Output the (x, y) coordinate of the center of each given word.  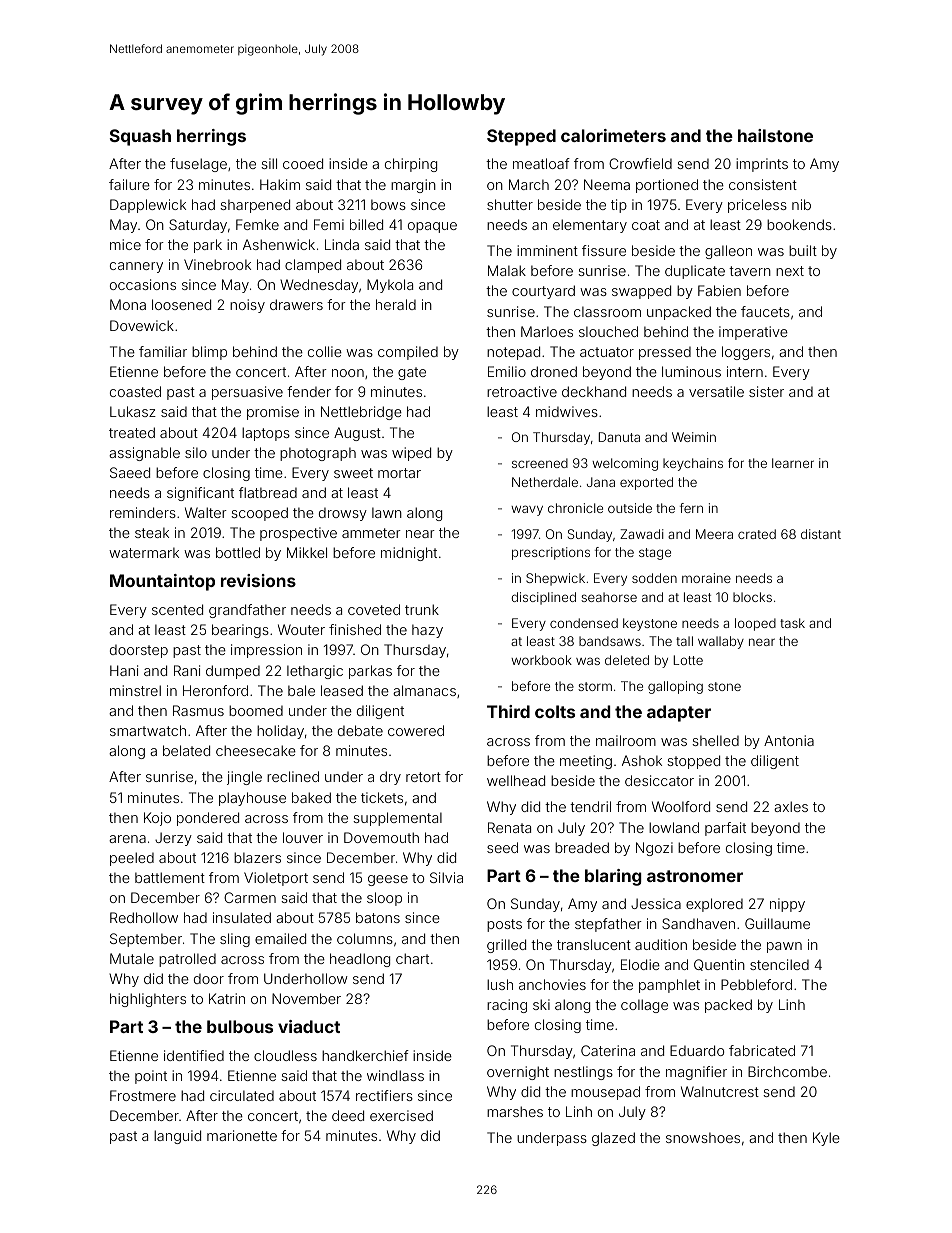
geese (388, 880)
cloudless (285, 1055)
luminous (691, 371)
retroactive (522, 391)
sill (269, 163)
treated (132, 432)
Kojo (157, 819)
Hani (124, 670)
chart (412, 958)
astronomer (695, 876)
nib (801, 204)
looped (755, 624)
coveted (374, 609)
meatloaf (541, 163)
